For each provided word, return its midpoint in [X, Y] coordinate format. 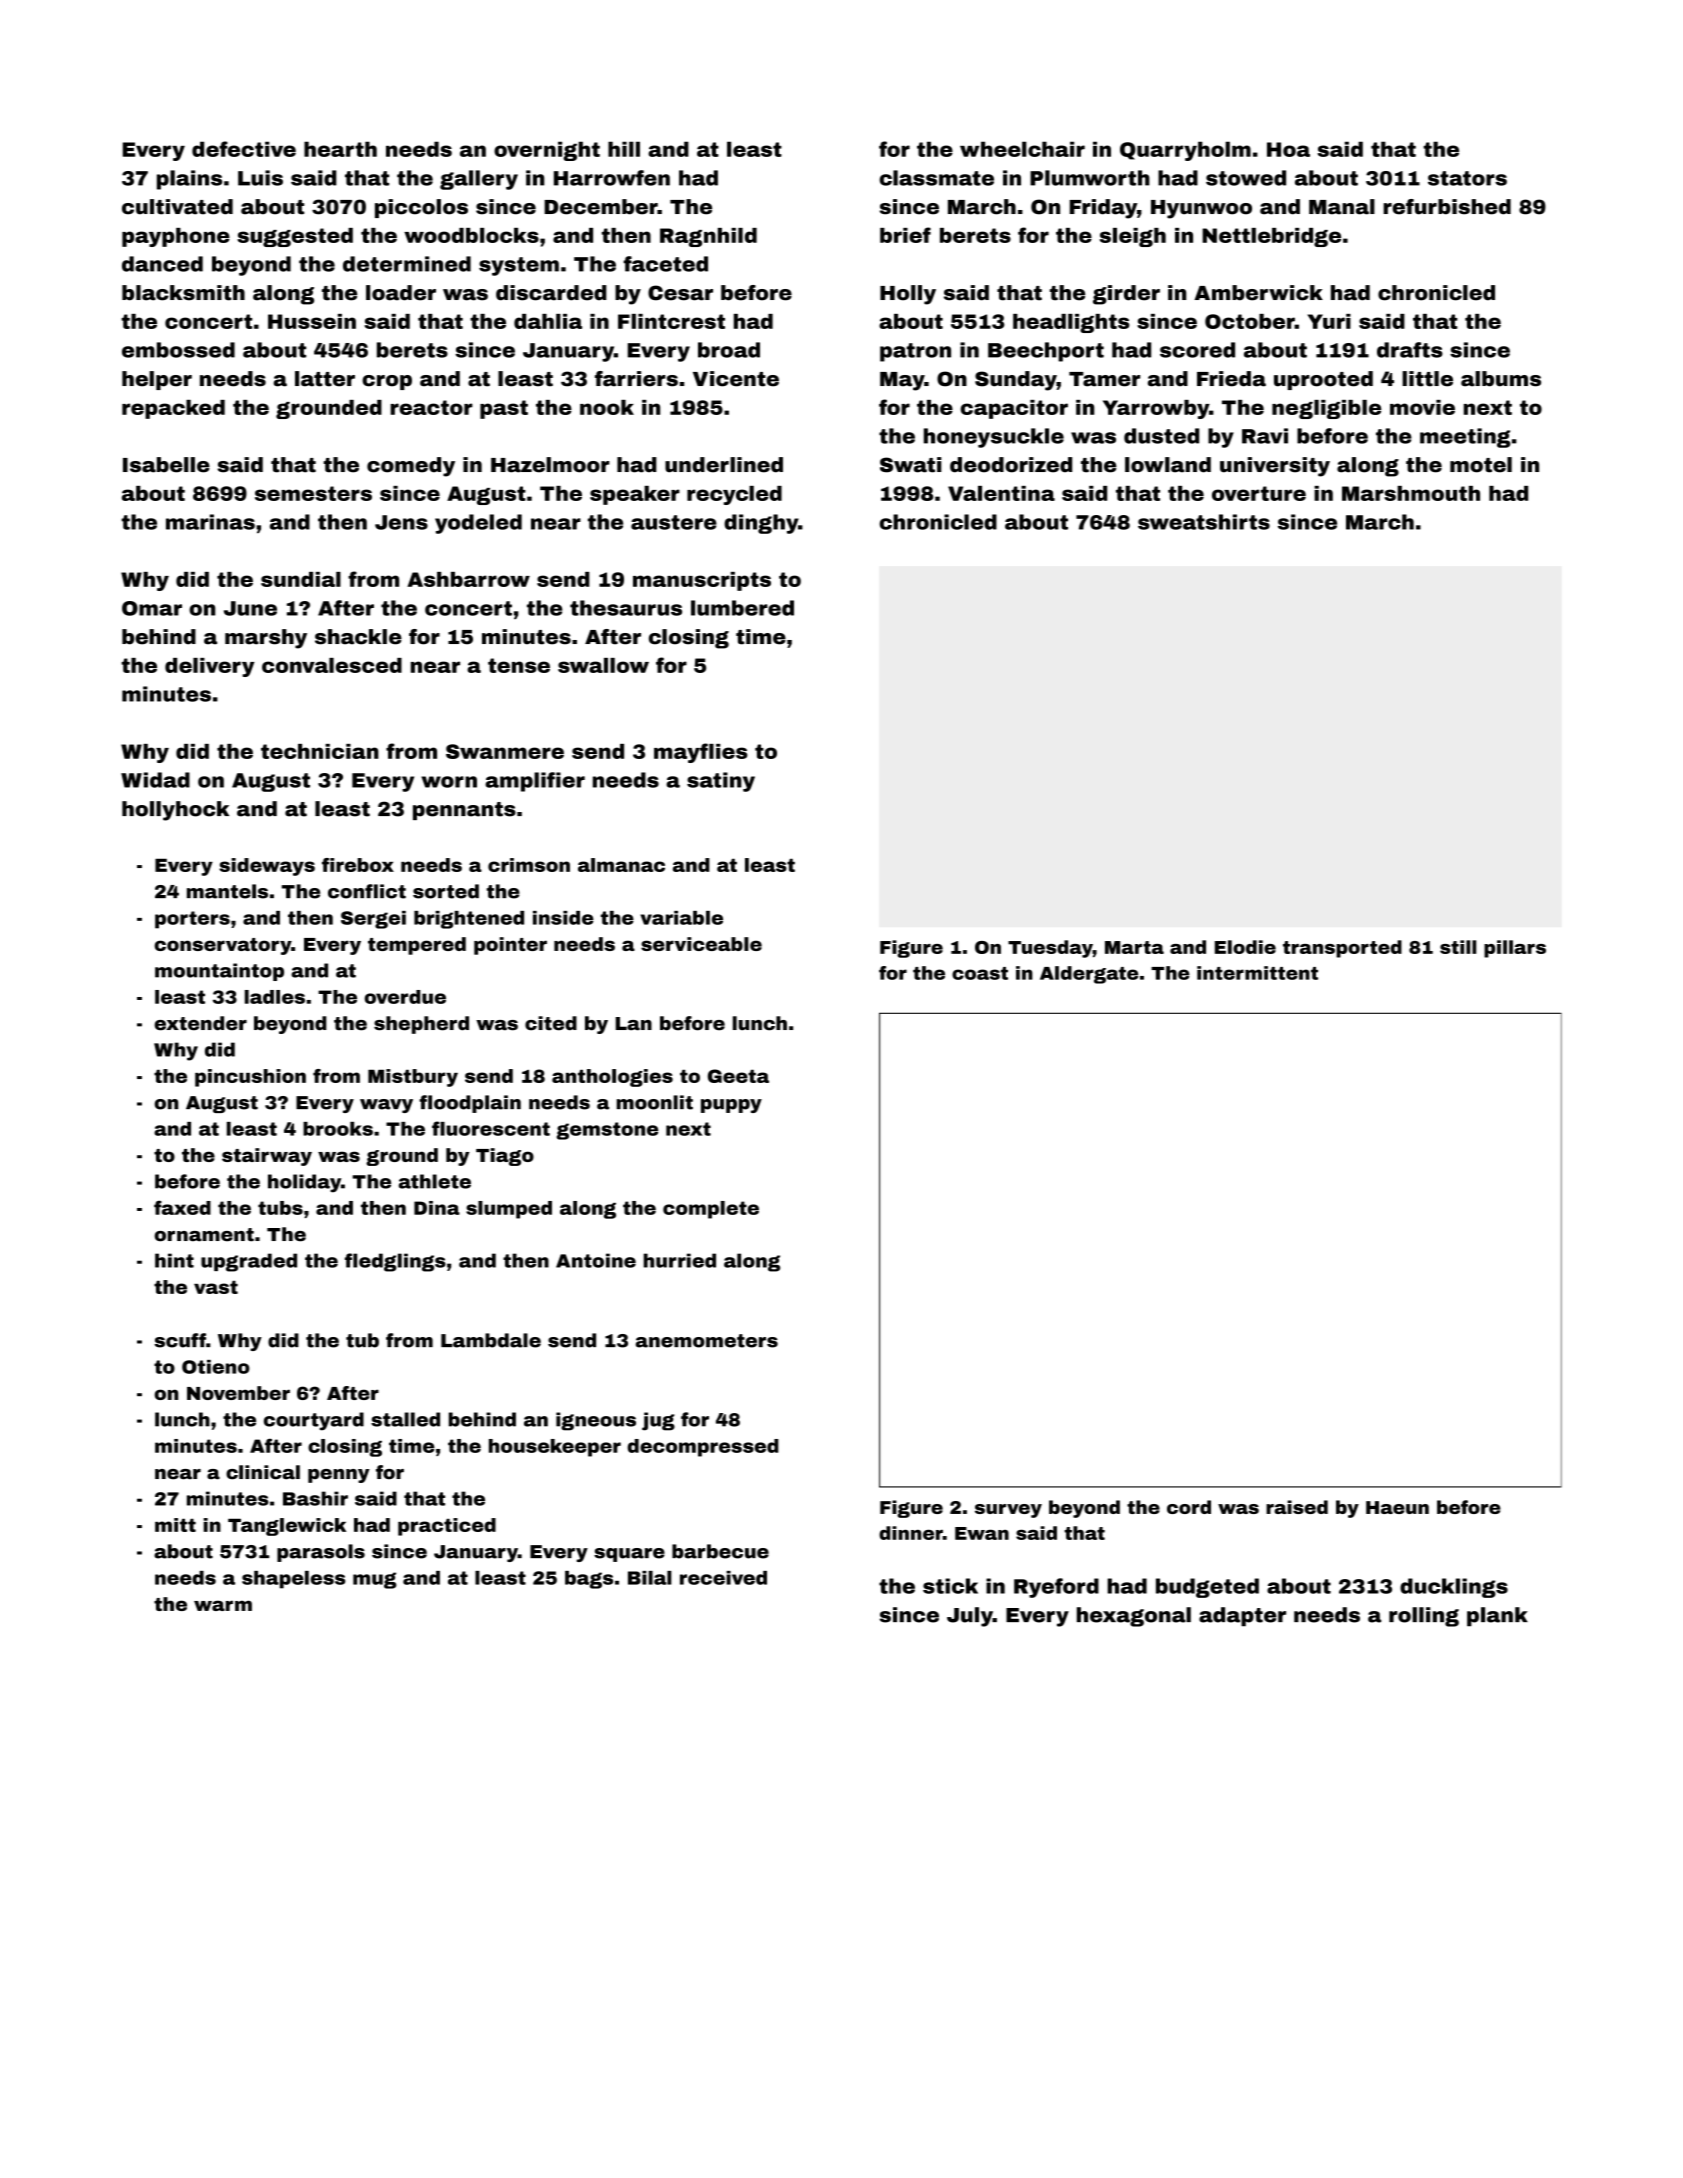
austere [674, 522]
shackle [358, 637]
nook [607, 407]
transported [1342, 949]
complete [711, 1210]
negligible [1326, 409]
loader [401, 293]
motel [1481, 465]
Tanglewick [287, 1527]
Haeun [1397, 1507]
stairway [267, 1157]
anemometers [707, 1341]
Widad [155, 780]
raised [1297, 1507]
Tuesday [1050, 949]
